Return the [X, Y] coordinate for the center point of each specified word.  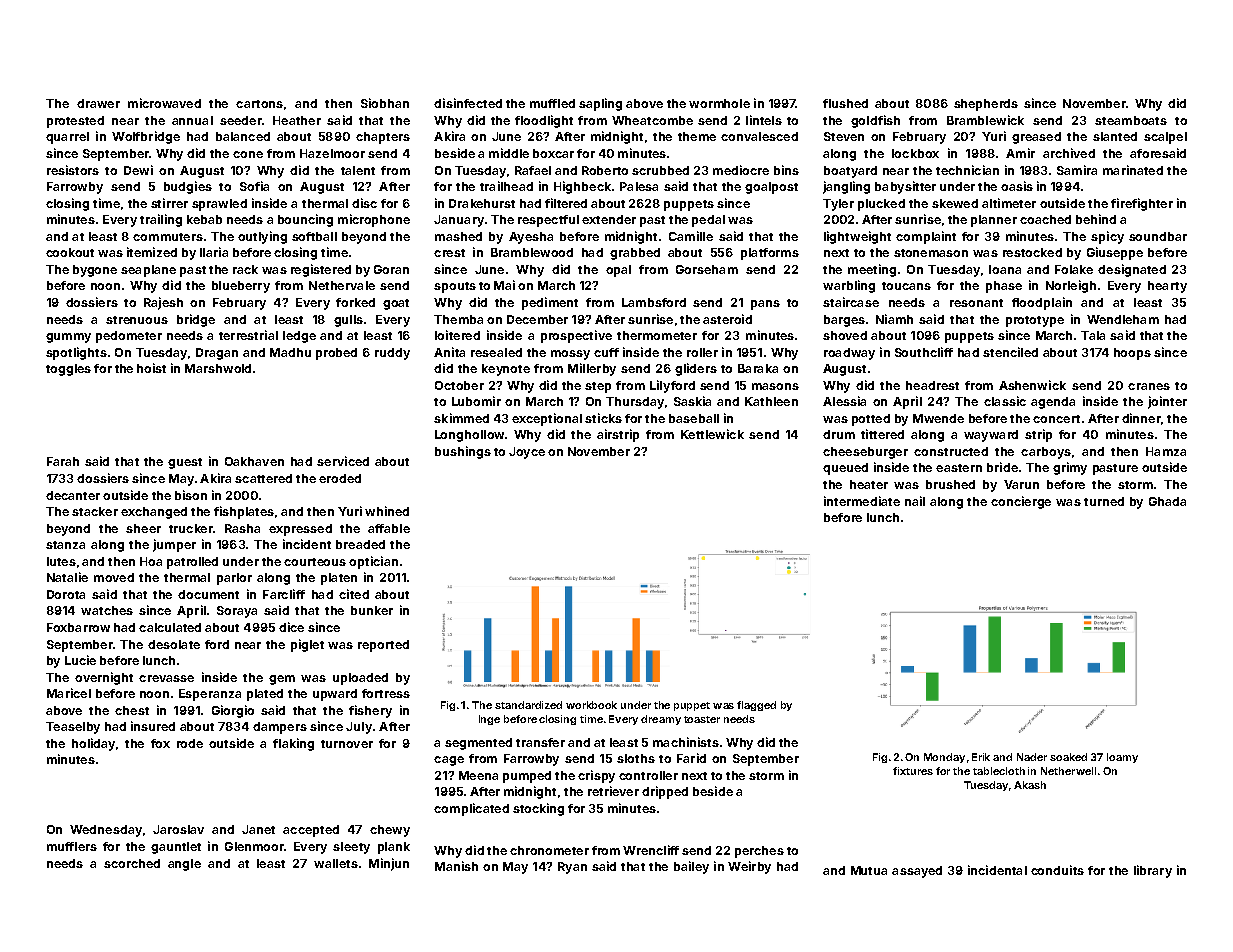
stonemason [931, 253]
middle [509, 153]
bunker [372, 610]
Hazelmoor [332, 153]
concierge [1021, 502]
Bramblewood [532, 252]
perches [759, 852]
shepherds [986, 105]
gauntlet [176, 848]
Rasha [242, 528]
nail [915, 501]
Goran [391, 269]
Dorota [66, 594]
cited [354, 594]
